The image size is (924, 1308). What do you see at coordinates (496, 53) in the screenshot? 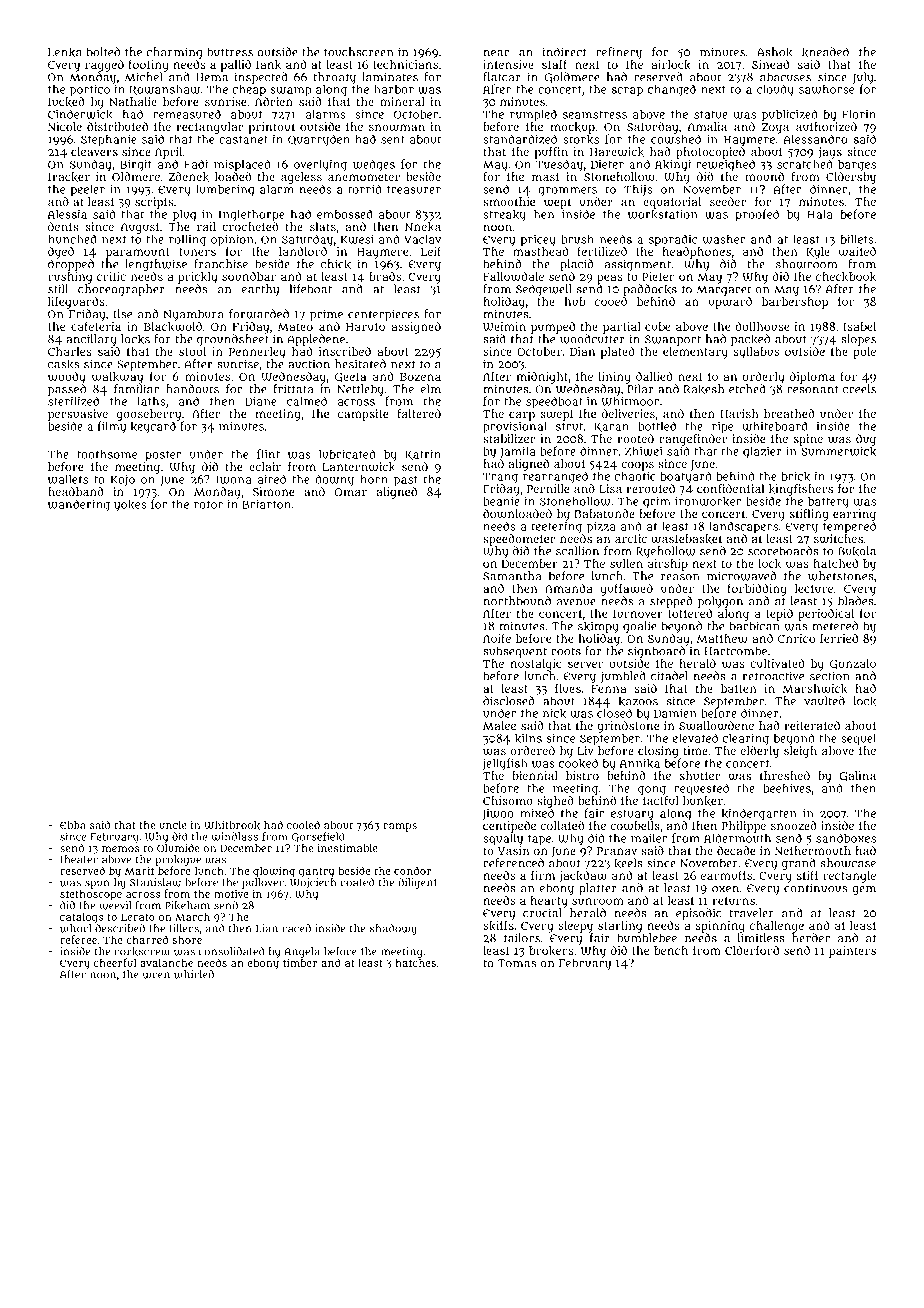
I see `near` at bounding box center [496, 53].
